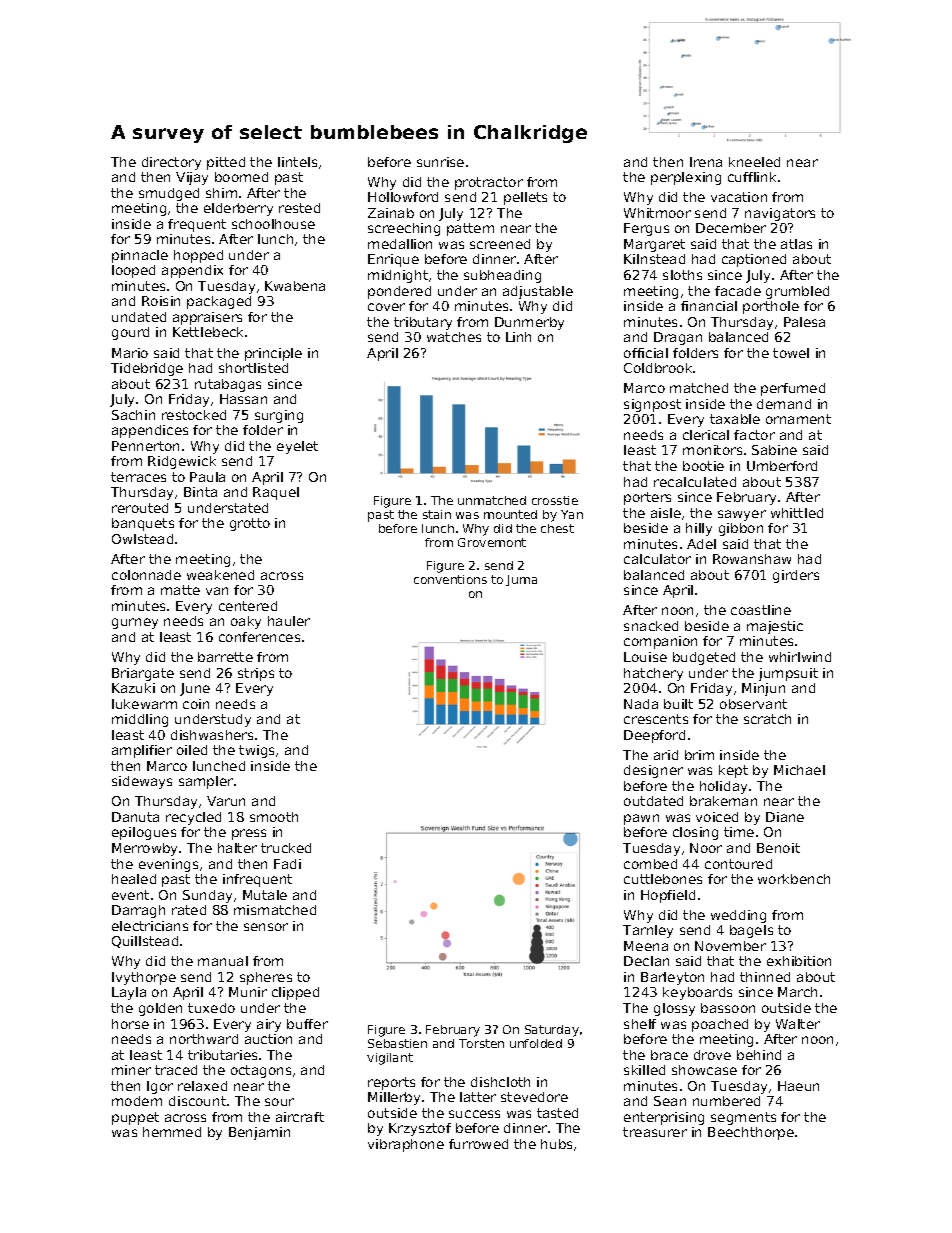  I want to click on miner, so click(131, 1070).
